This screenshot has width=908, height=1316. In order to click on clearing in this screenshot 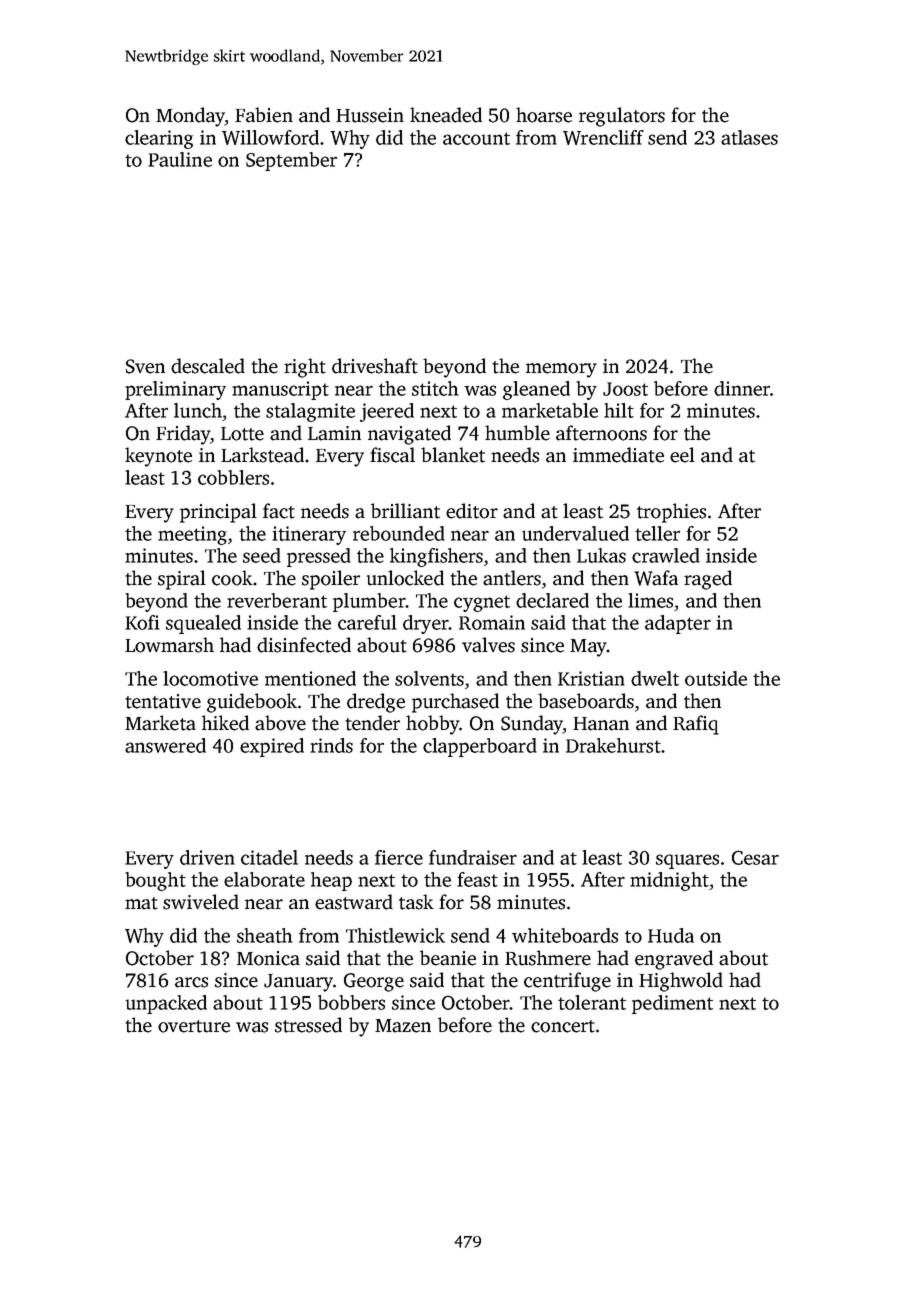, I will do `click(159, 139)`.
